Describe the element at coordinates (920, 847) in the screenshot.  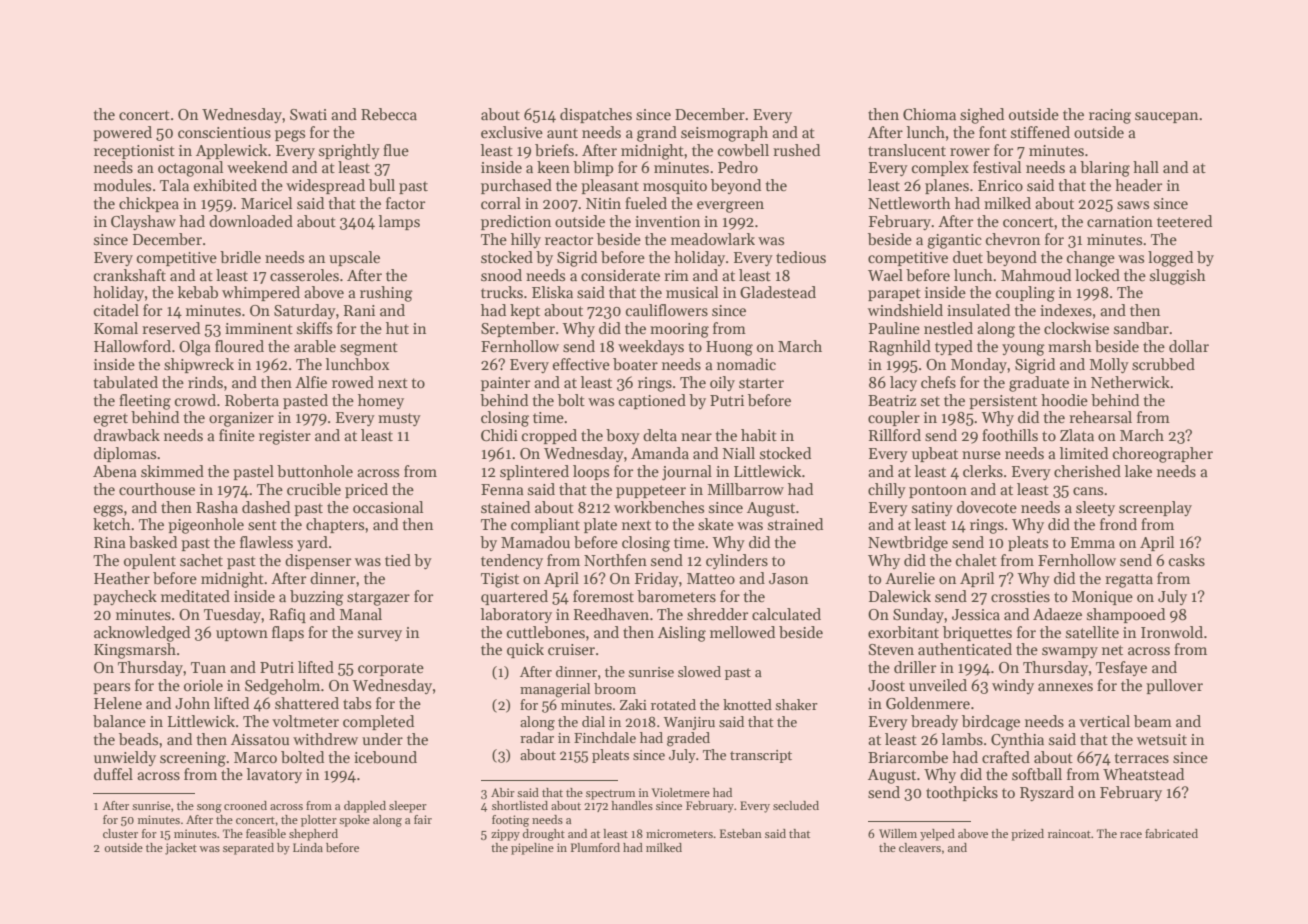
I see `cleavers` at that location.
